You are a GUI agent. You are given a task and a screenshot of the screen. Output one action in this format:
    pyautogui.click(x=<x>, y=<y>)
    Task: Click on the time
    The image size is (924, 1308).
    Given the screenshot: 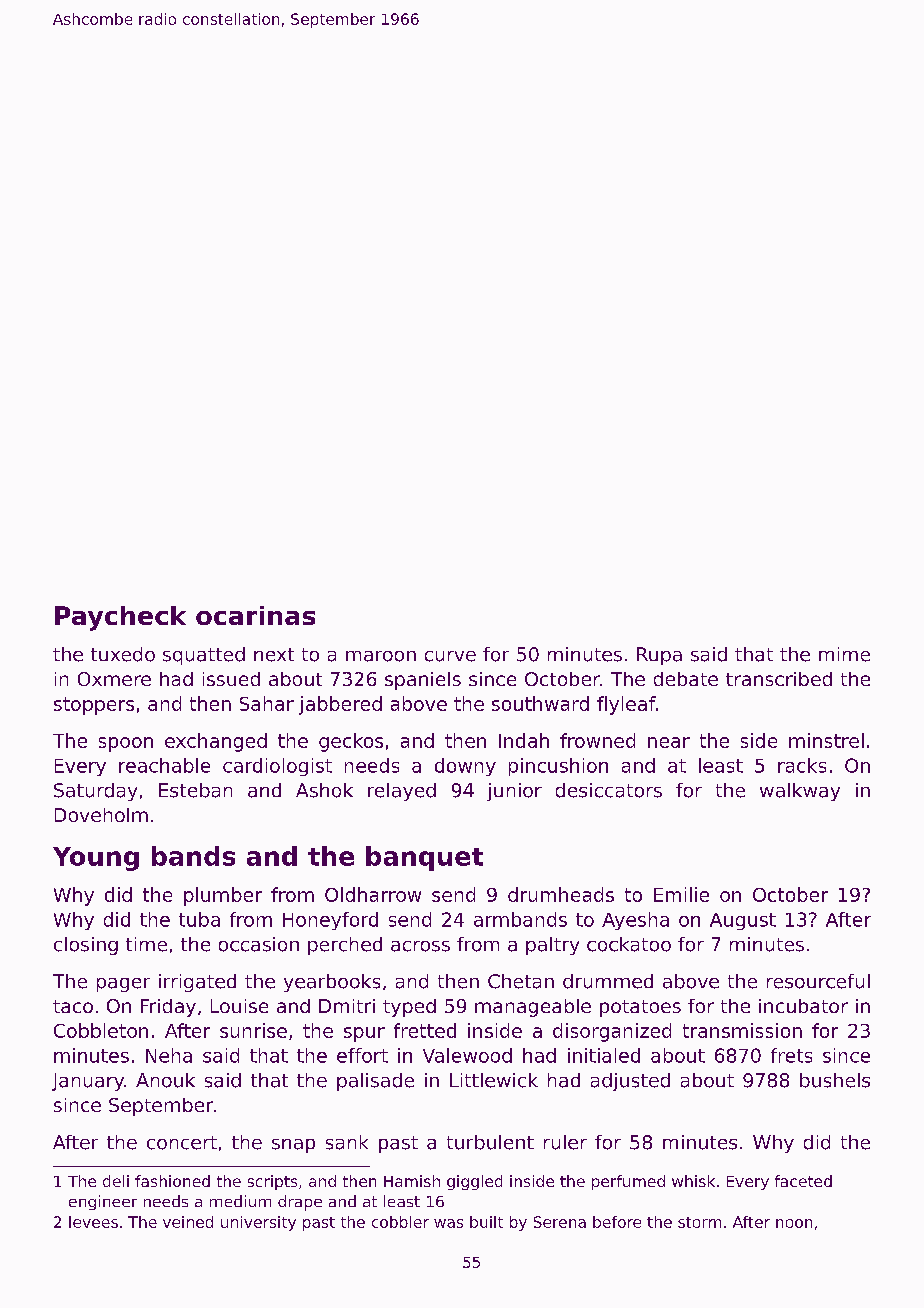 What is the action you would take?
    pyautogui.click(x=146, y=944)
